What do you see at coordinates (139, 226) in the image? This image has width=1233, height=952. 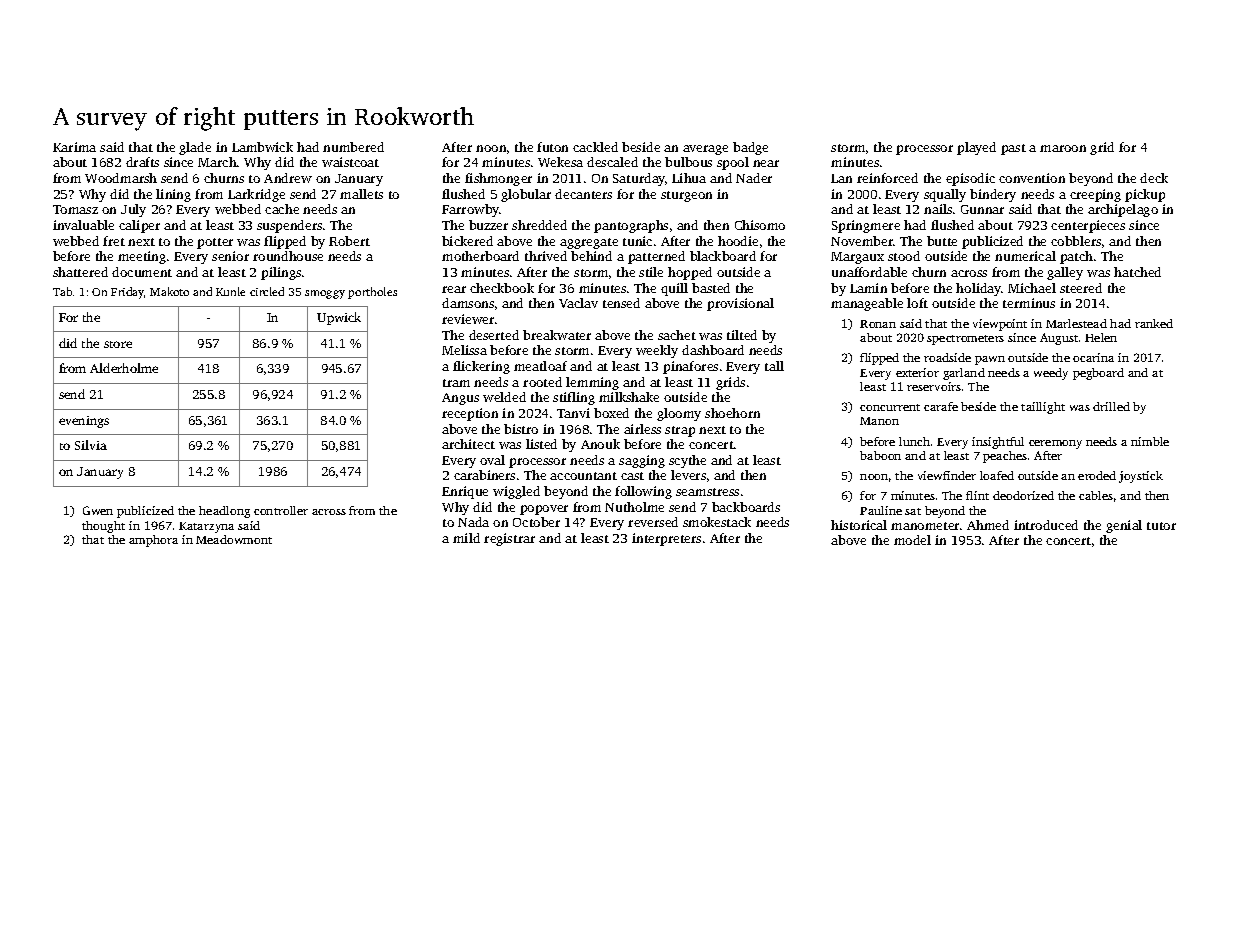 I see `caliper` at bounding box center [139, 226].
